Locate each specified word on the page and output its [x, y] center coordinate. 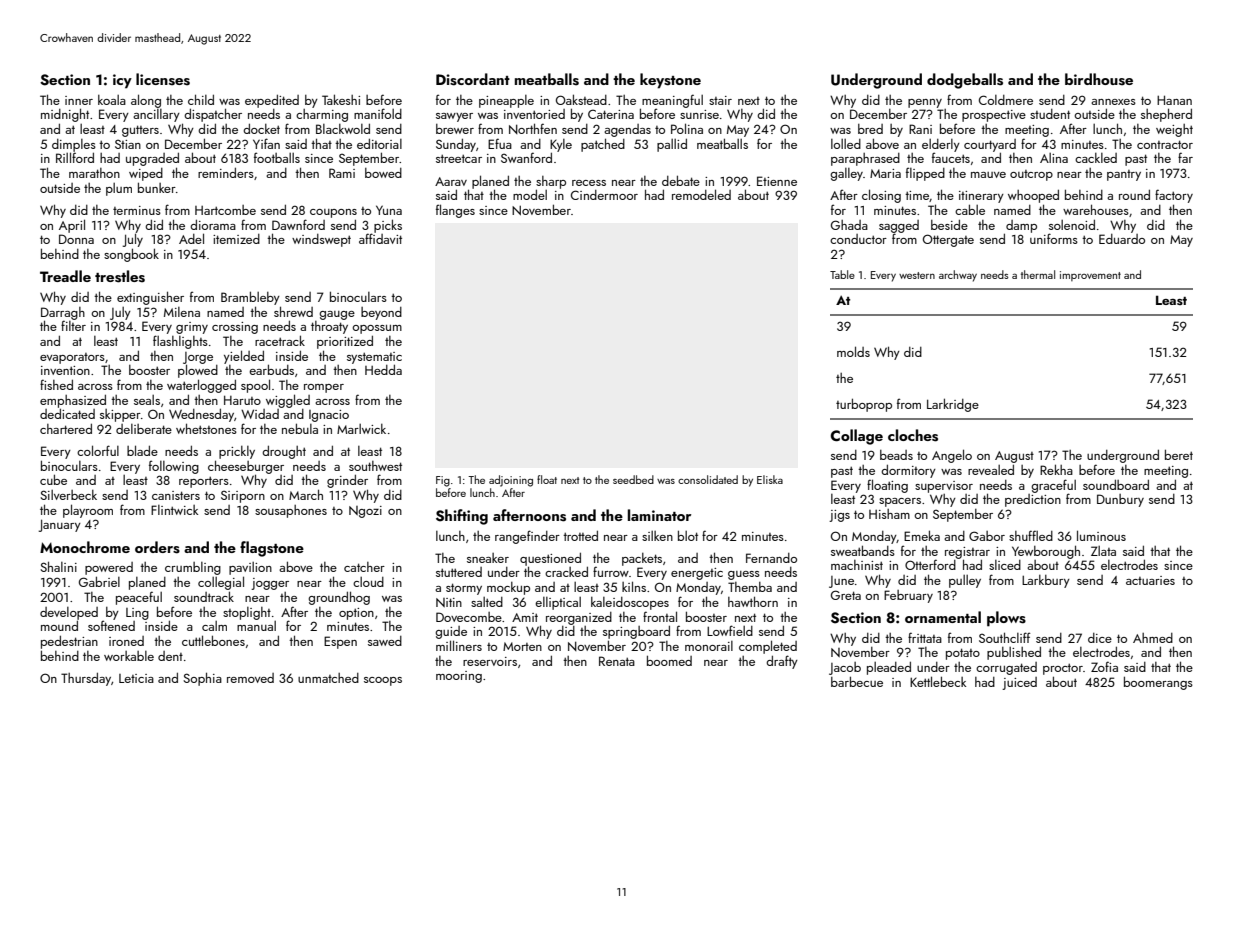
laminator [659, 515]
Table [842, 274]
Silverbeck [68, 495]
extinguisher [150, 298]
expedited [272, 101]
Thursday [86, 679]
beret [1179, 454]
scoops [383, 681]
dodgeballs [965, 81]
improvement [1090, 276]
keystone [670, 81]
